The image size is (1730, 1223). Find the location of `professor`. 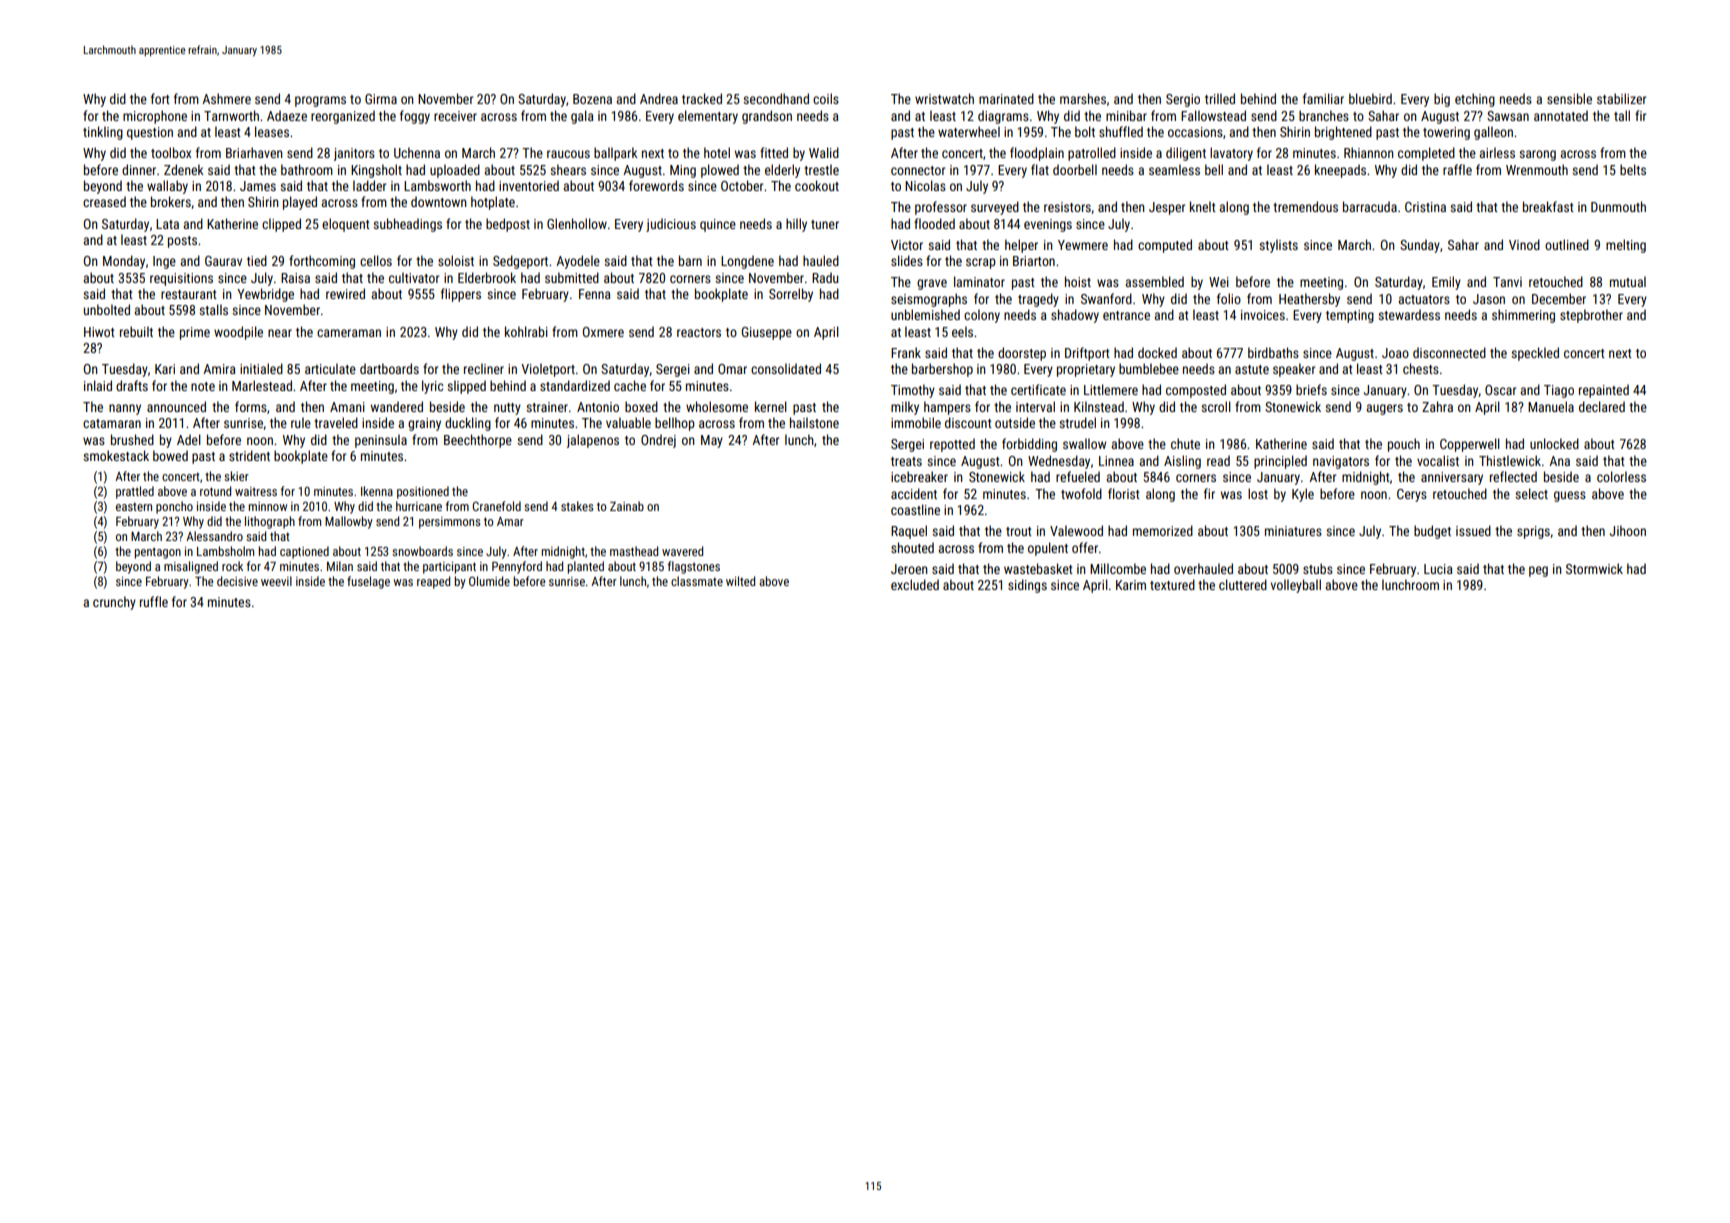

professor is located at coordinates (941, 208).
